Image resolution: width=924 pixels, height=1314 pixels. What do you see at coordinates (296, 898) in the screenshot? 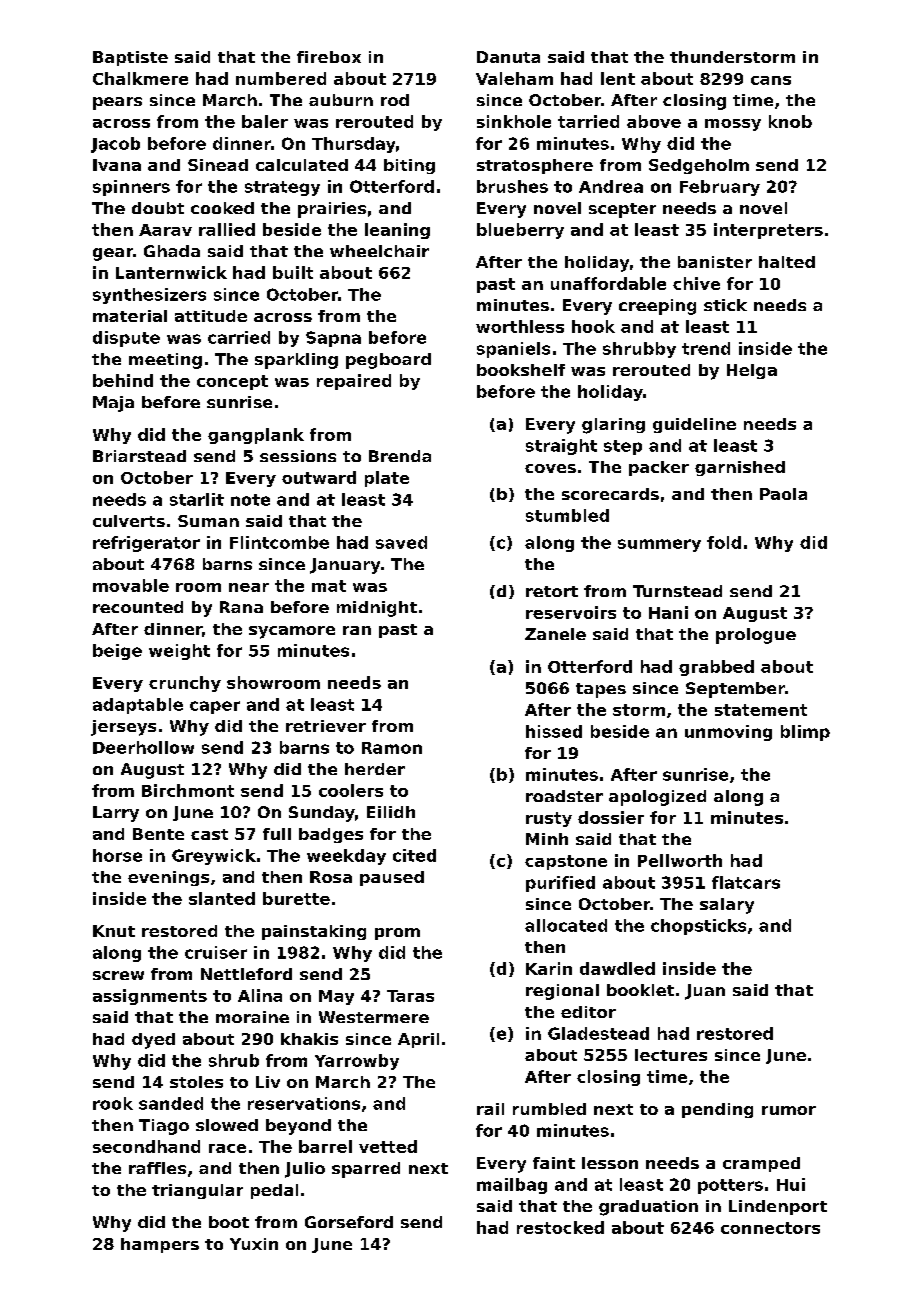
I see `burette` at bounding box center [296, 898].
